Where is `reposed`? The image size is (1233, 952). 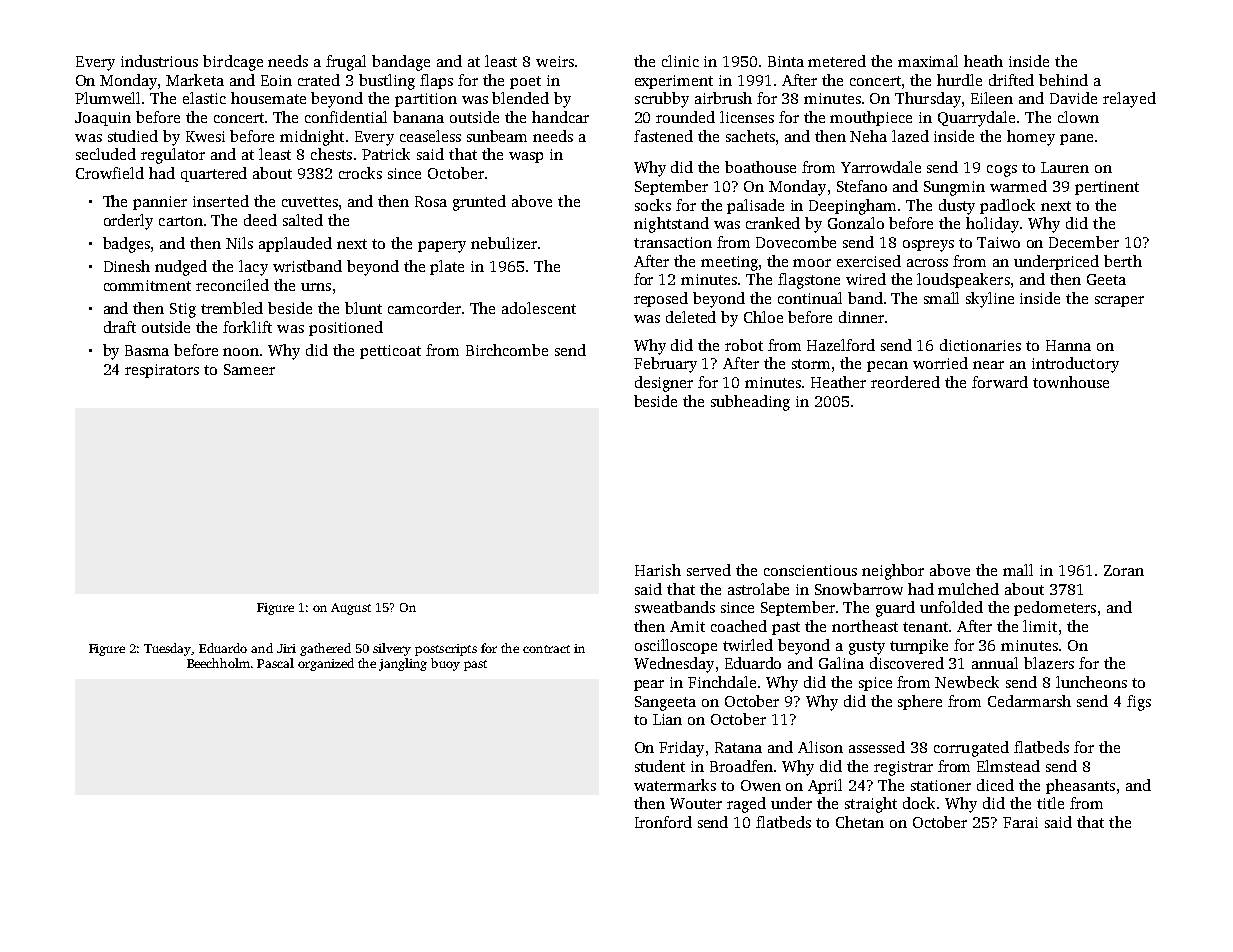 reposed is located at coordinates (661, 299).
